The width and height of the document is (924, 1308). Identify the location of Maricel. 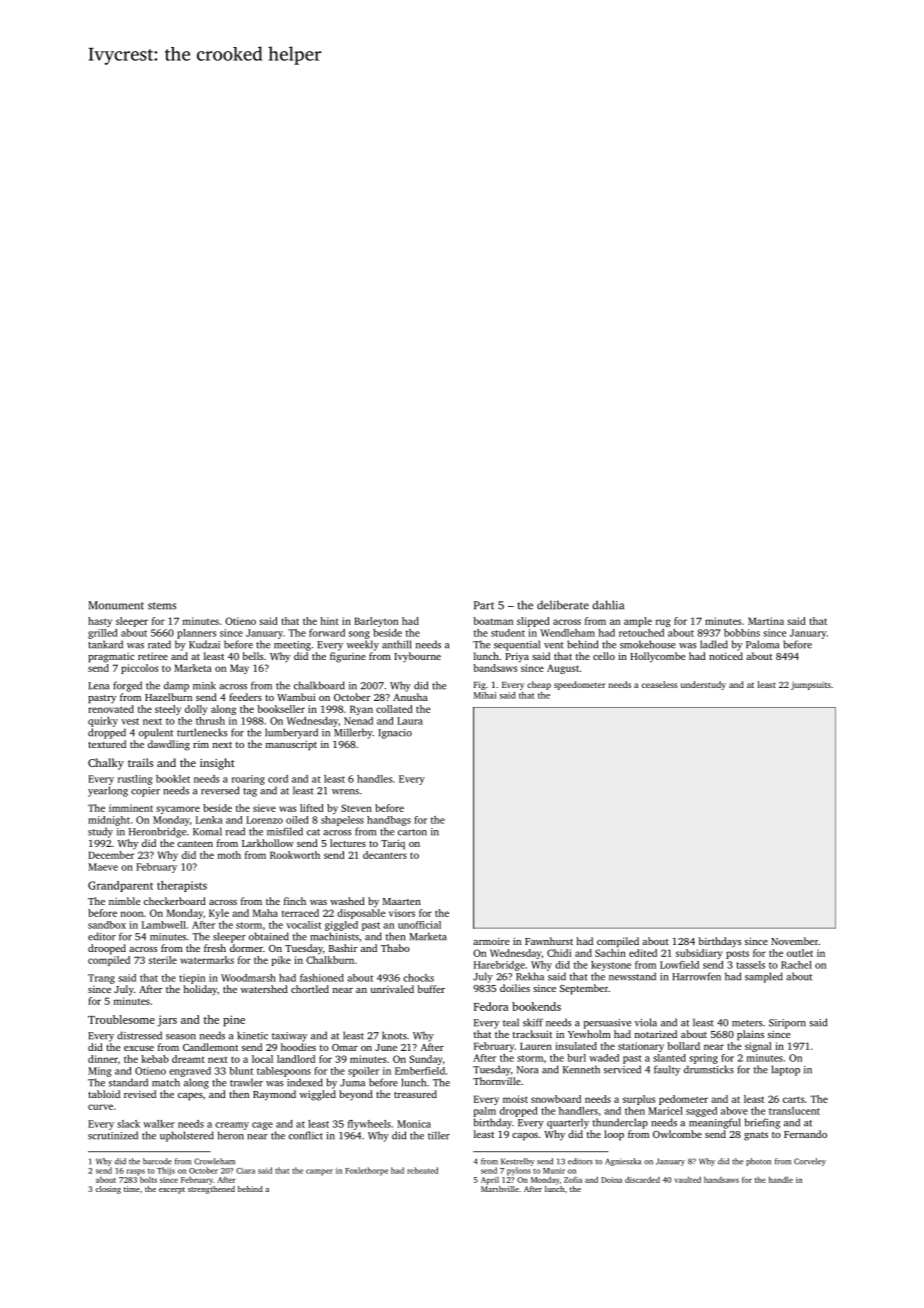
(665, 1111).
